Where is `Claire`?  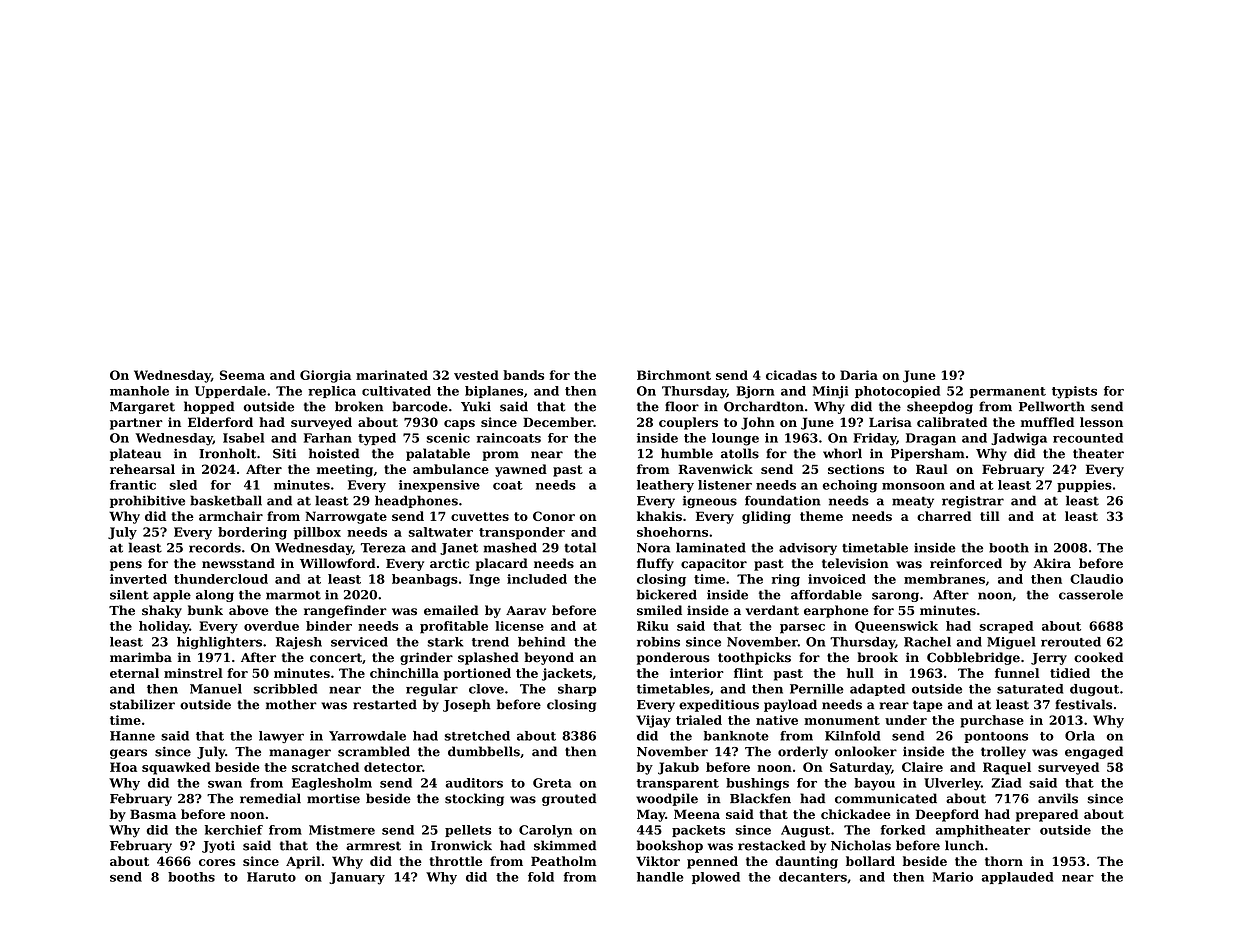
Claire is located at coordinates (922, 767).
